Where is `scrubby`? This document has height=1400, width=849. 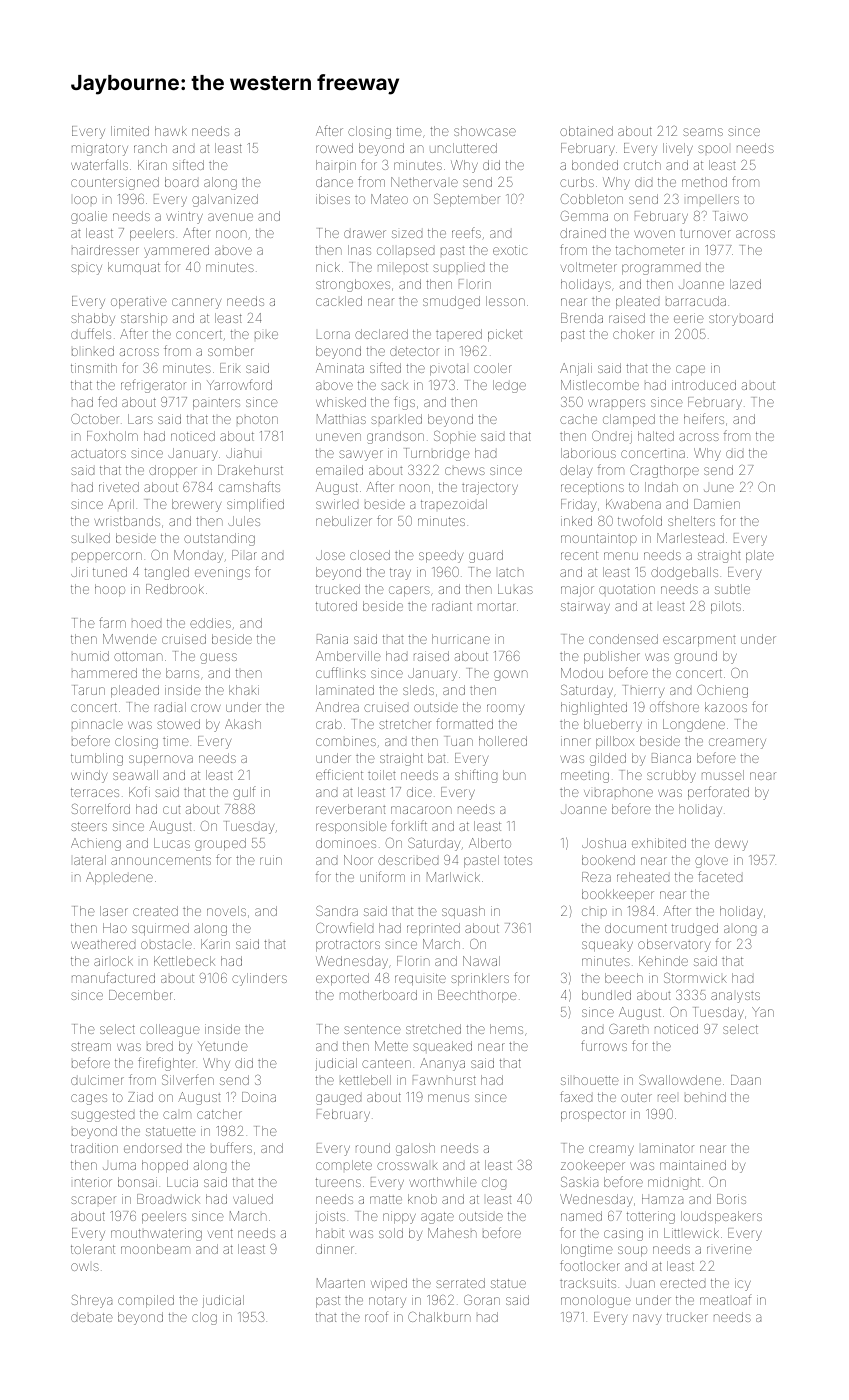 scrubby is located at coordinates (671, 776).
